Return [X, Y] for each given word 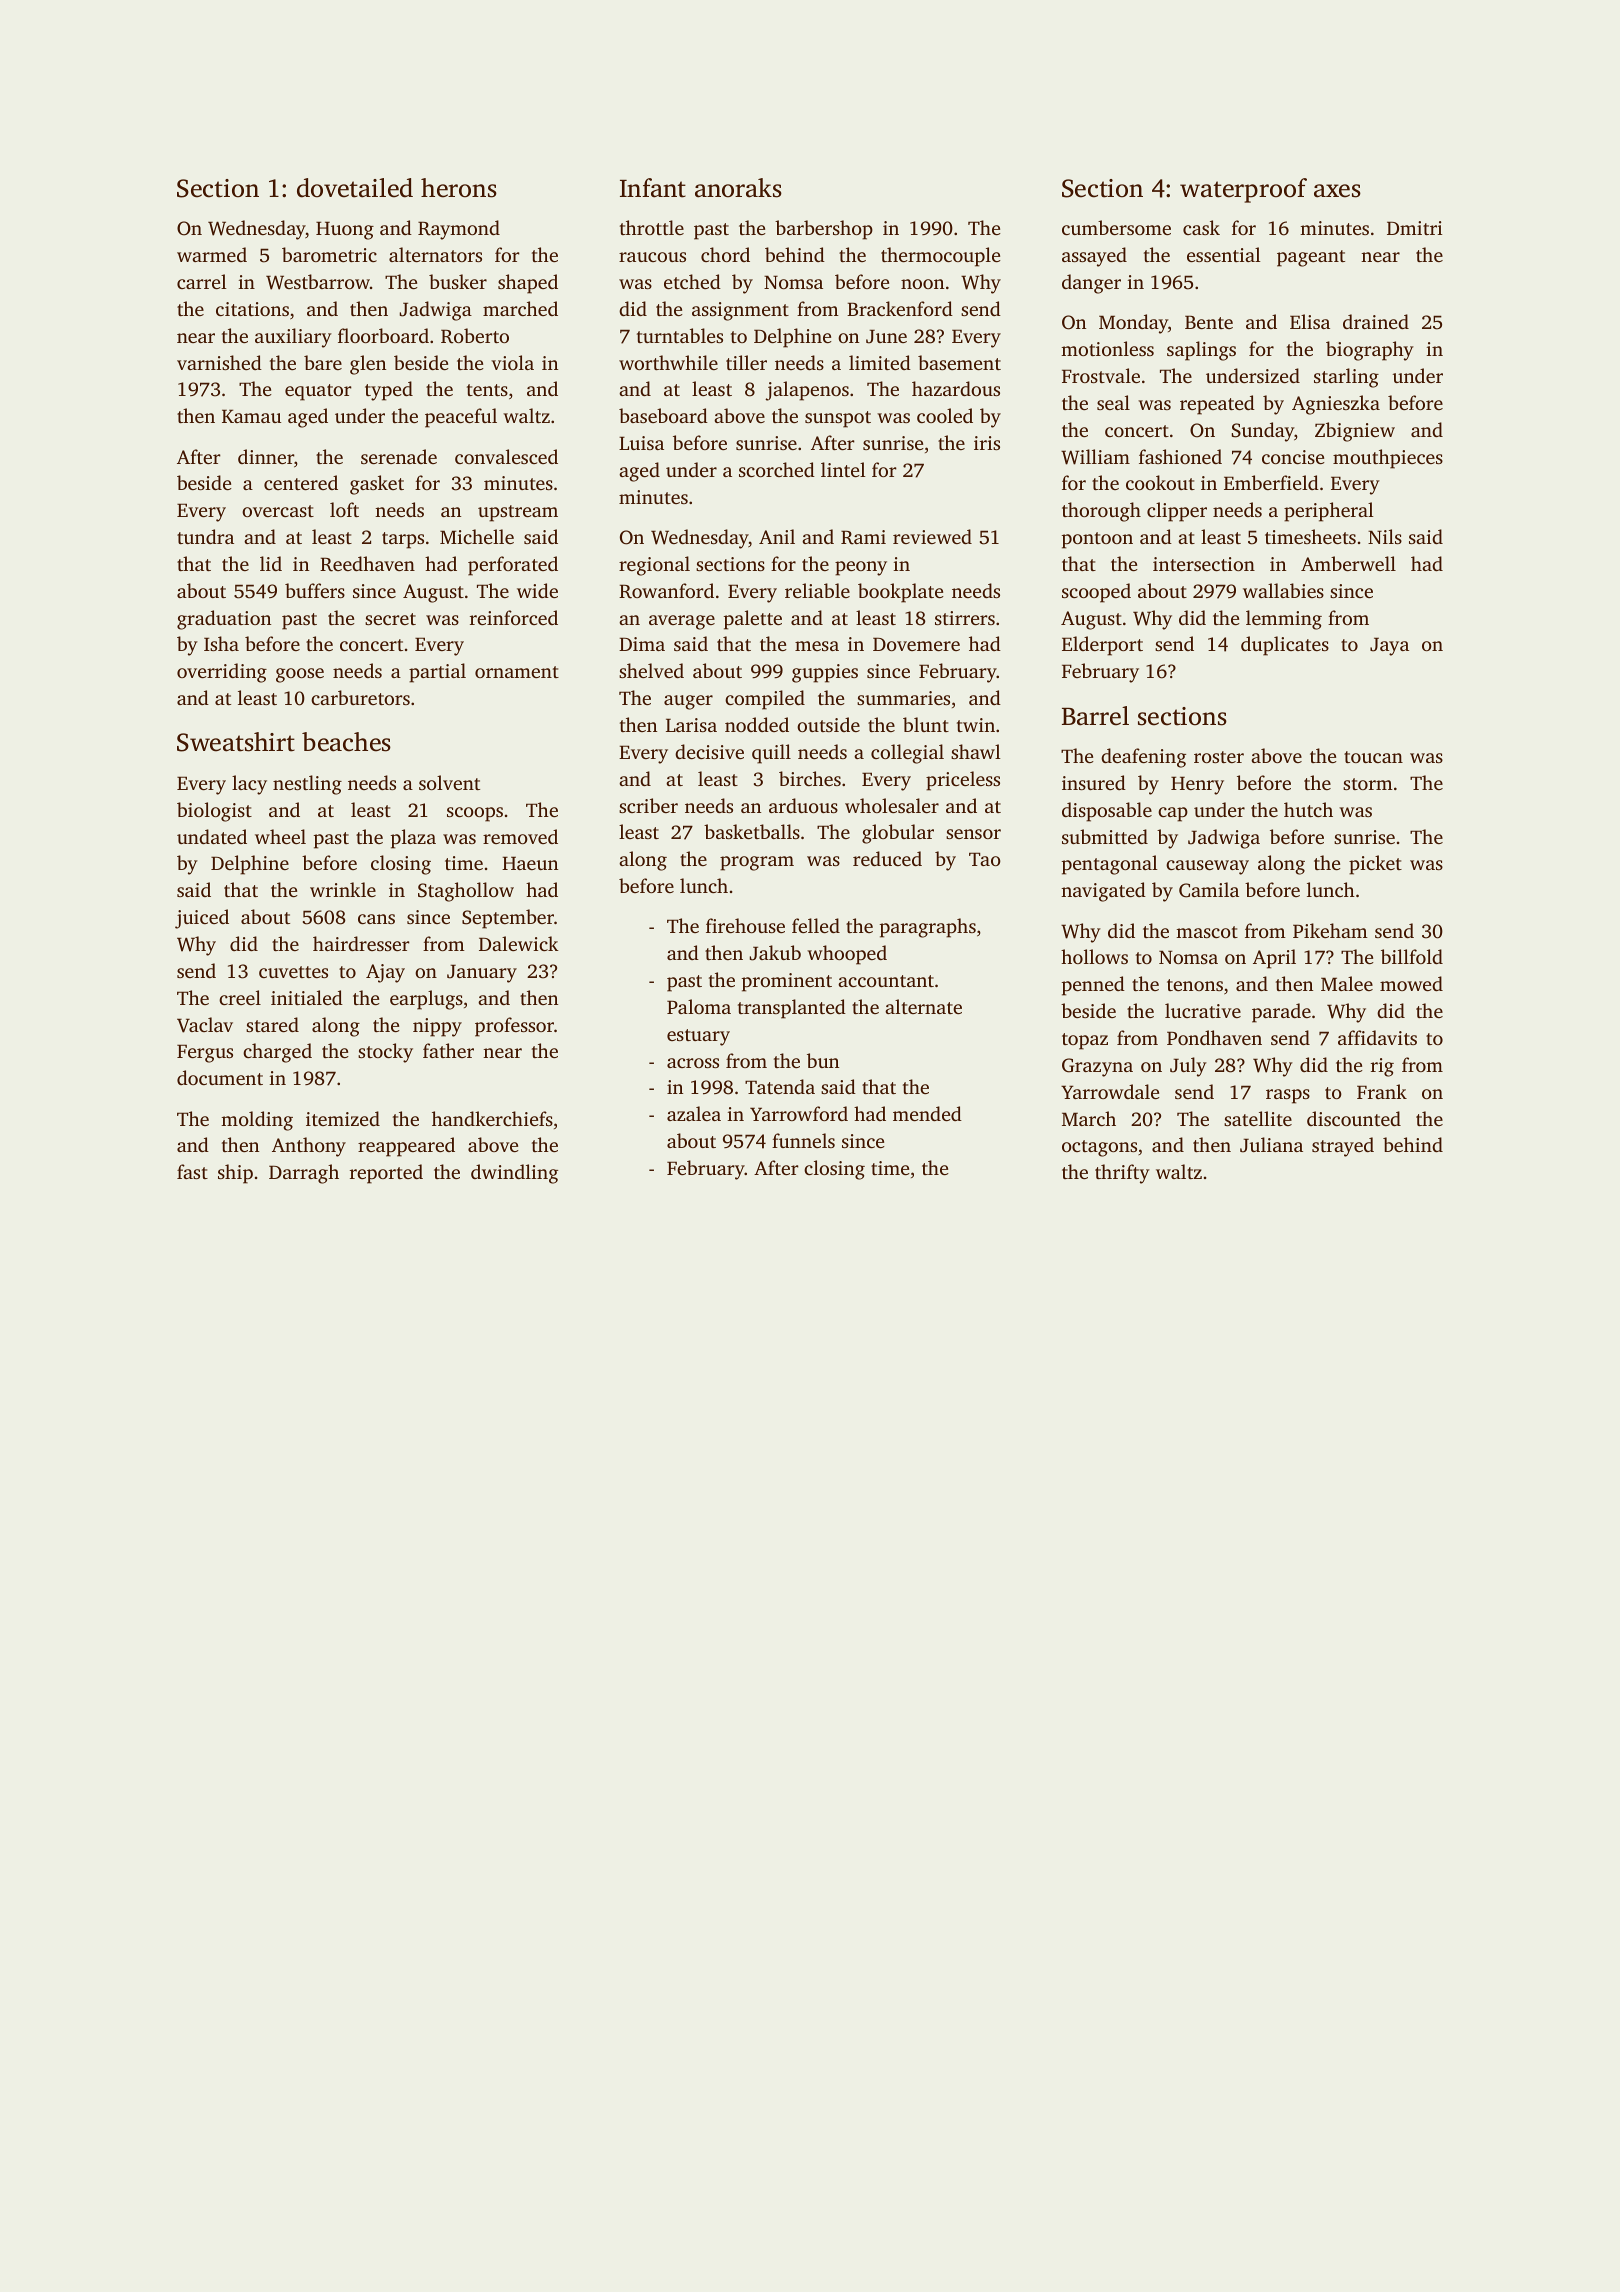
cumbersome [1116, 227]
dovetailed [355, 188]
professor [514, 1027]
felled [816, 925]
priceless [963, 781]
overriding [222, 673]
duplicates [1285, 646]
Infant [653, 188]
